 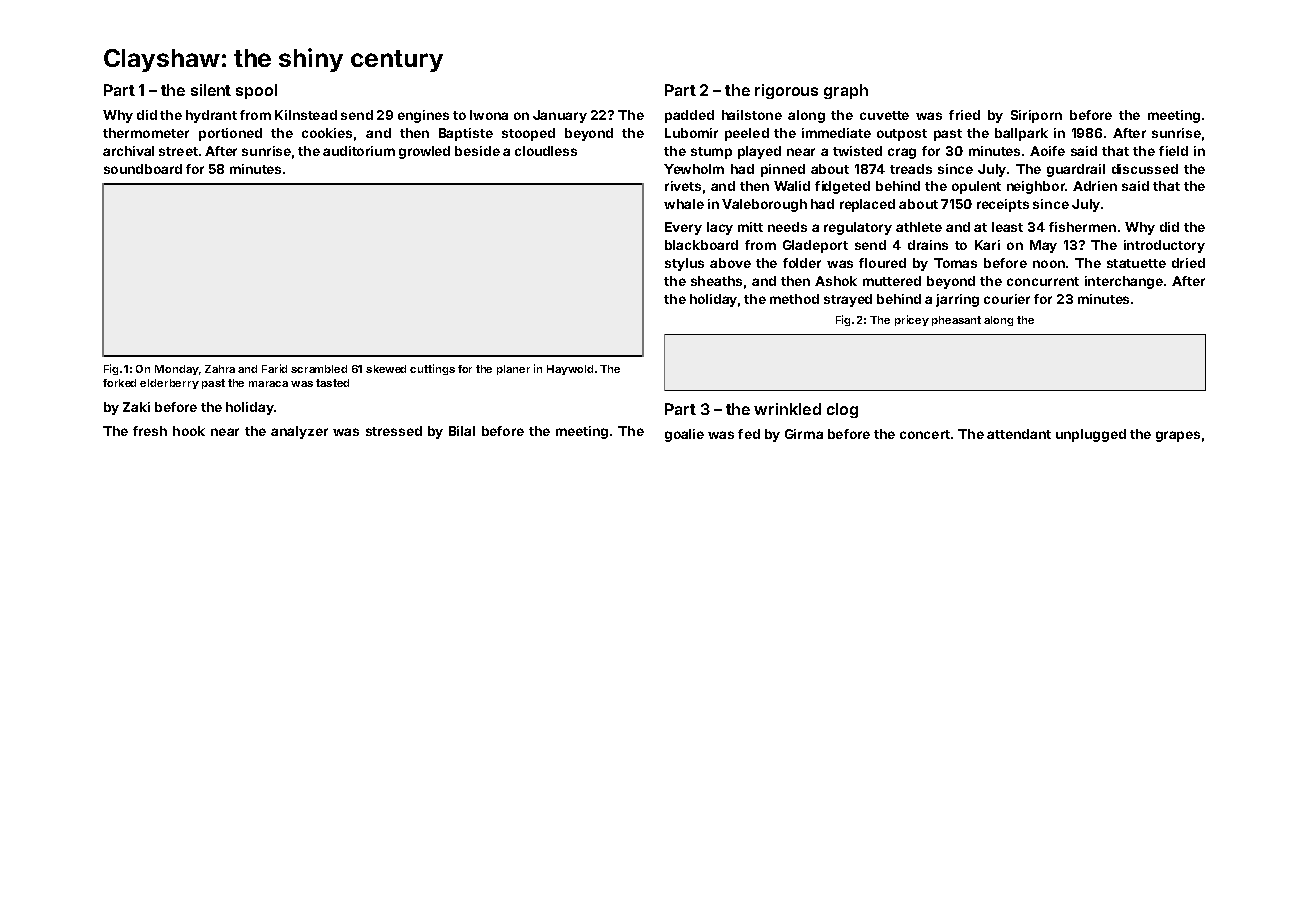 I want to click on skewed, so click(x=386, y=369).
